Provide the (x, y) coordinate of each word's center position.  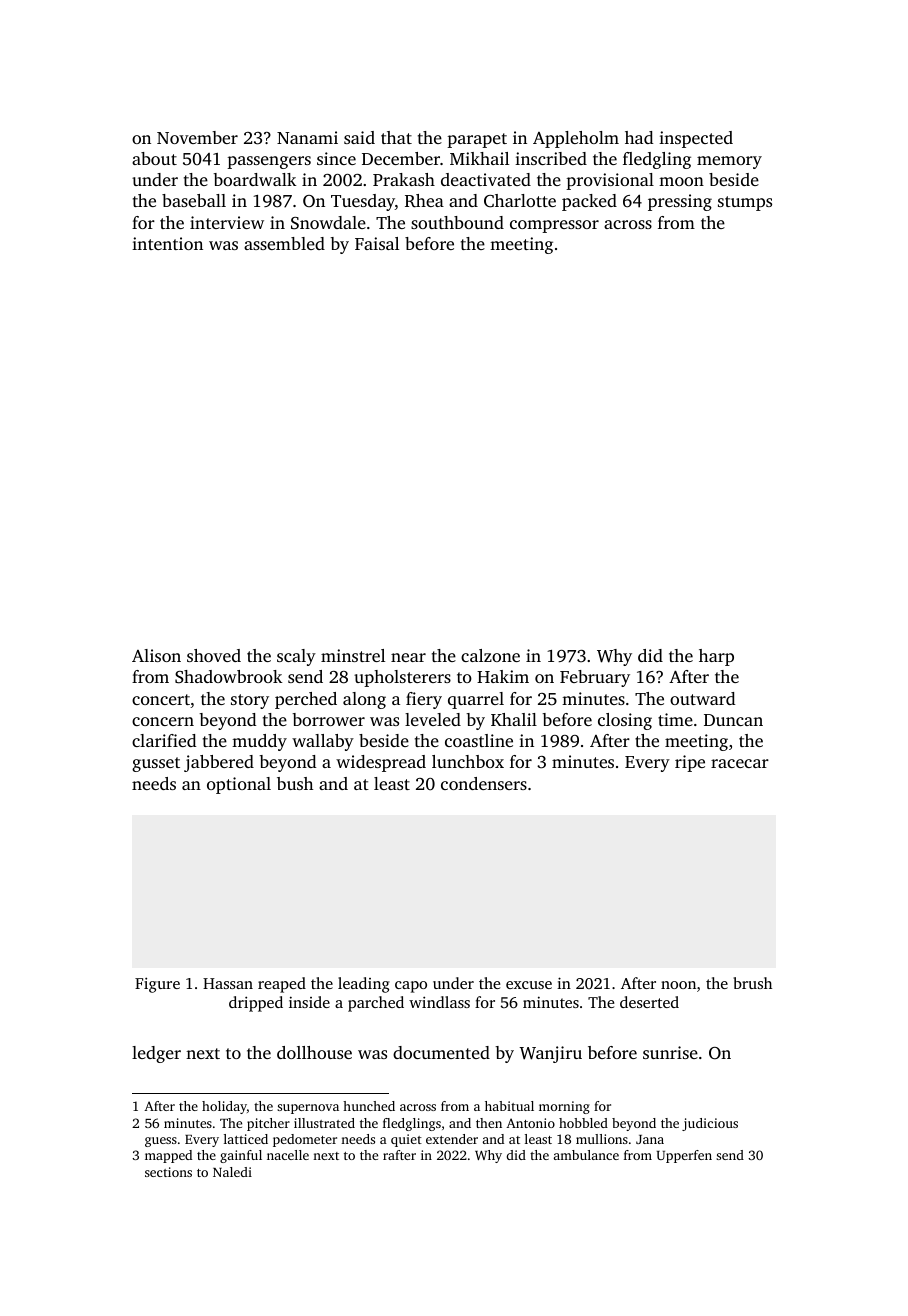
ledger (156, 1054)
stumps (745, 203)
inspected (696, 139)
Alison (156, 655)
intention (167, 243)
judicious (710, 1124)
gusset (156, 764)
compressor (554, 226)
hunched (369, 1106)
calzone (490, 655)
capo (411, 987)
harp (716, 657)
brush (752, 983)
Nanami (307, 137)
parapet (477, 140)
